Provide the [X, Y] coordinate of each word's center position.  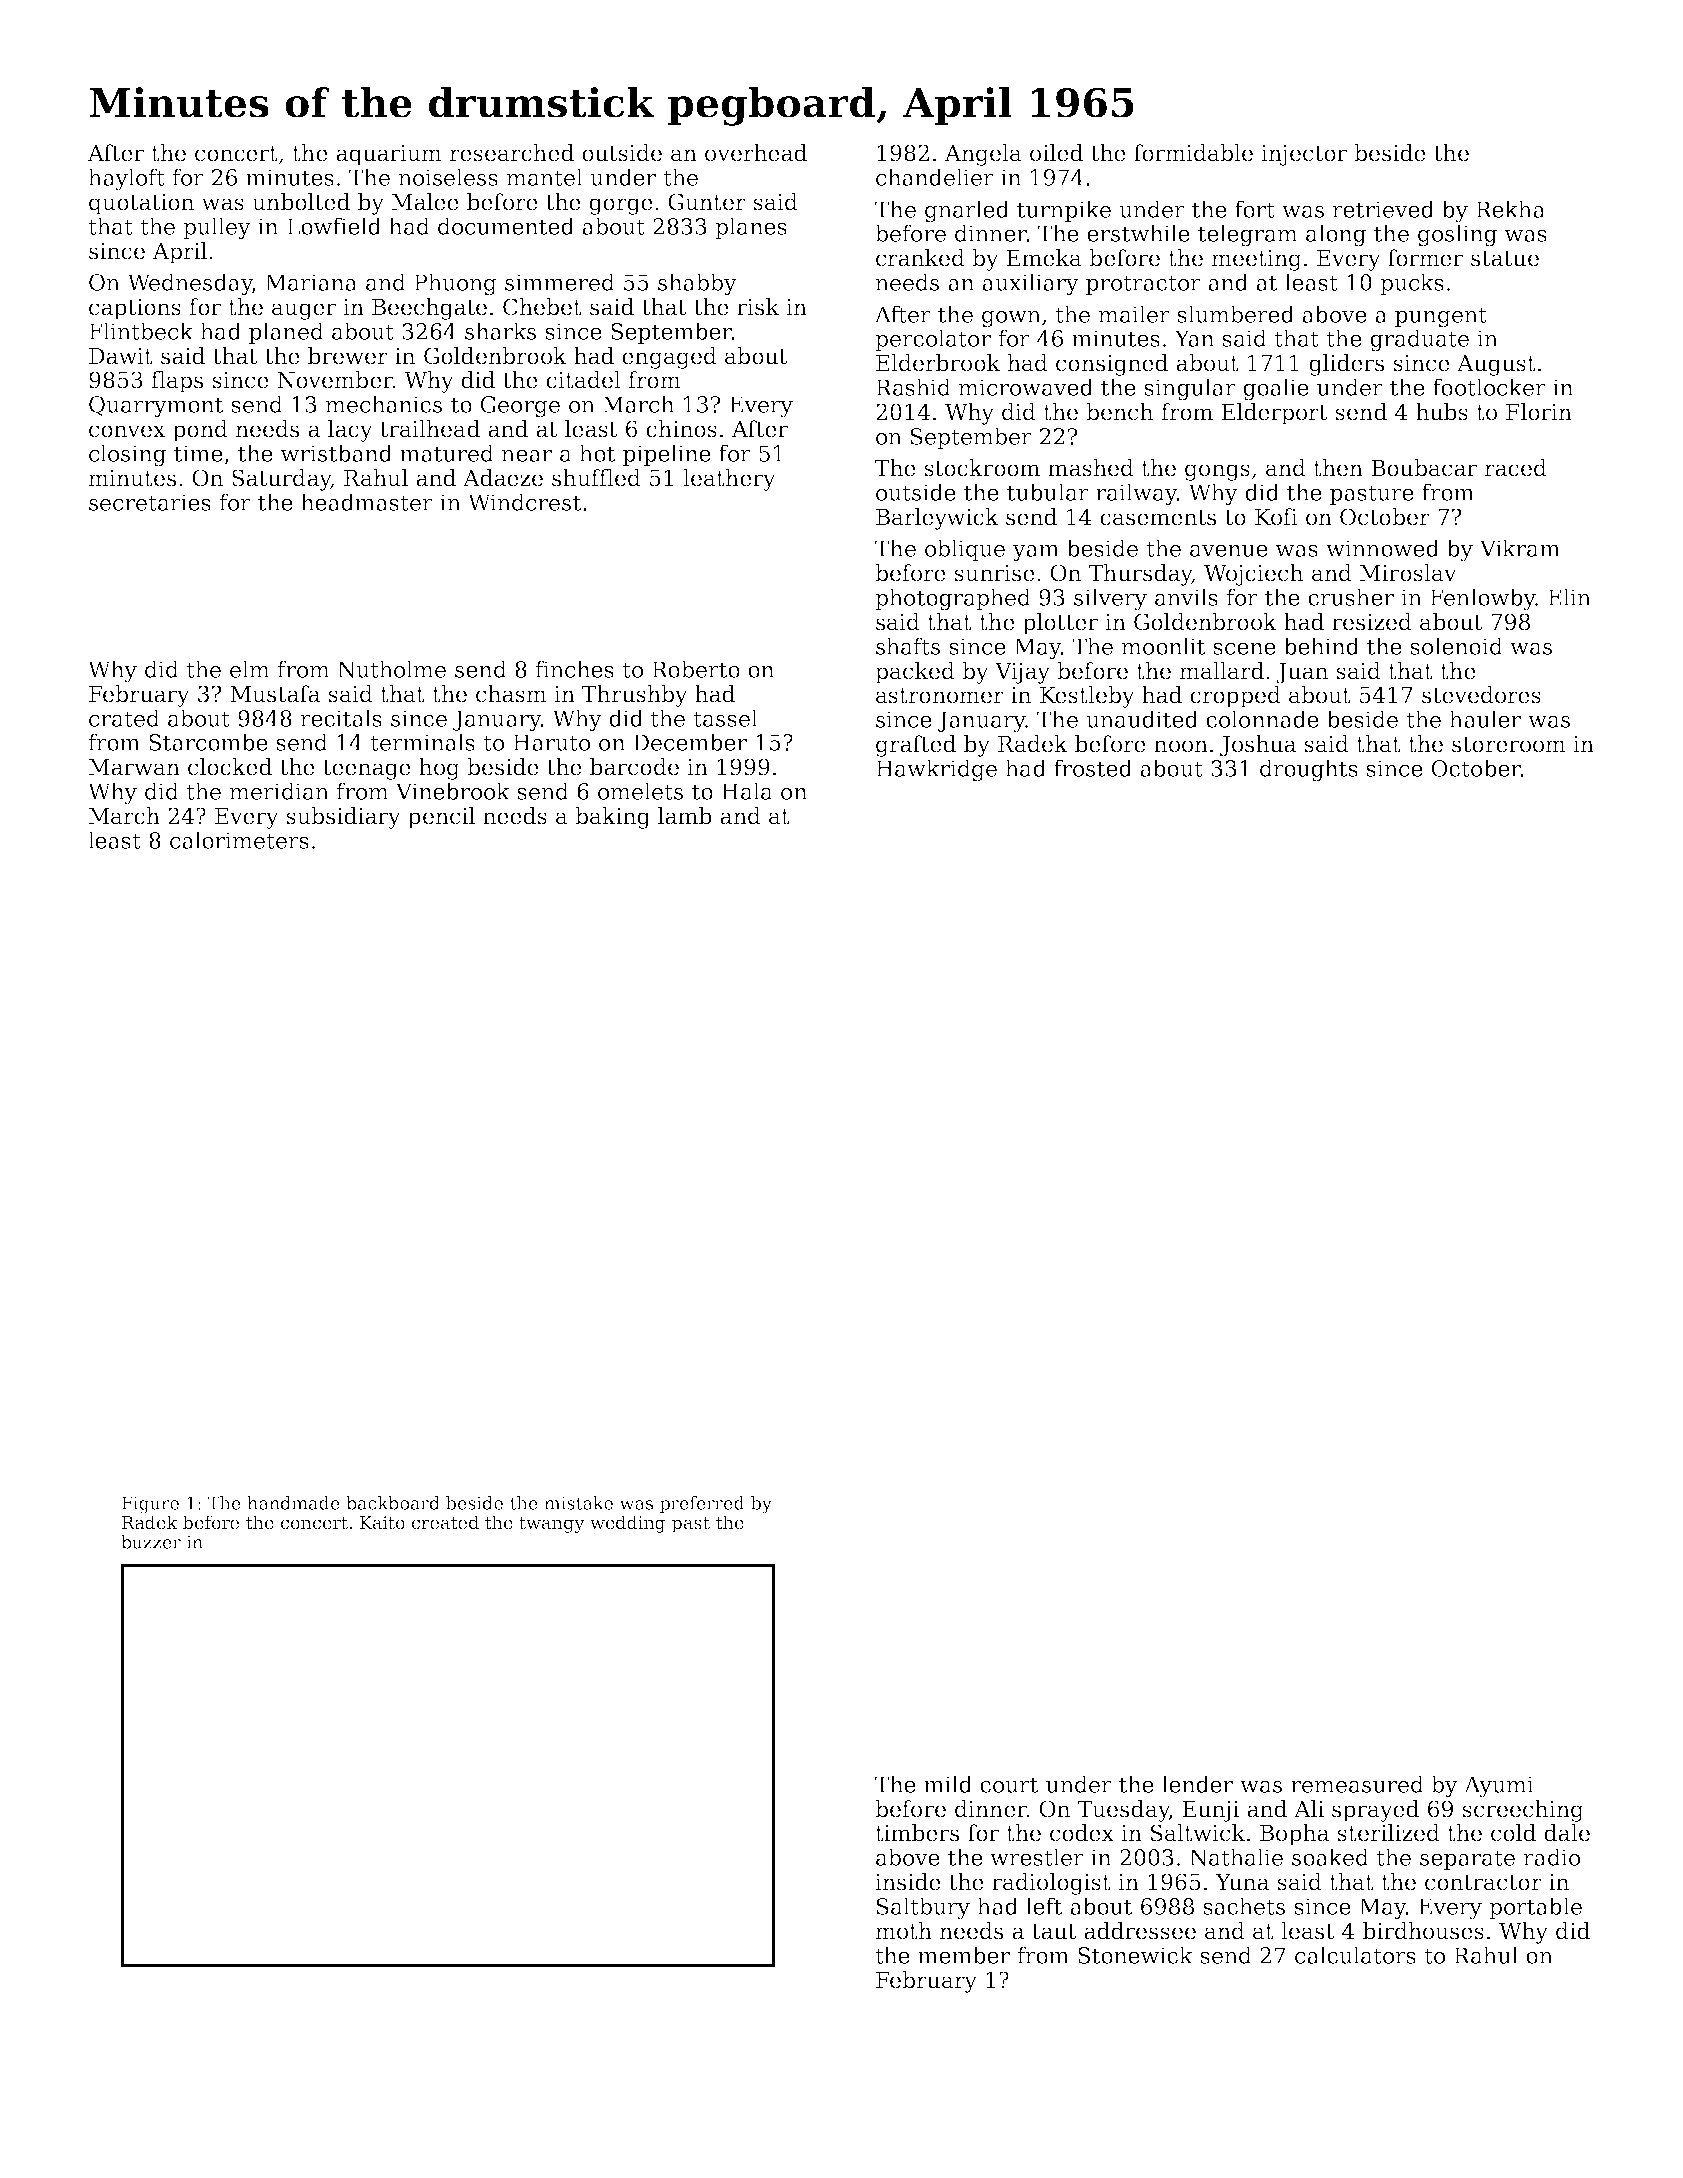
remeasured [1357, 1784]
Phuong [455, 284]
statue [1505, 259]
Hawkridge [936, 770]
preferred [702, 1504]
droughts [1309, 770]
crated [124, 718]
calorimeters [239, 840]
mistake [578, 1503]
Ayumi [1499, 1787]
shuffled [596, 478]
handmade [293, 1503]
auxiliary [1030, 284]
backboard [393, 1503]
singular [1190, 389]
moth [904, 1931]
